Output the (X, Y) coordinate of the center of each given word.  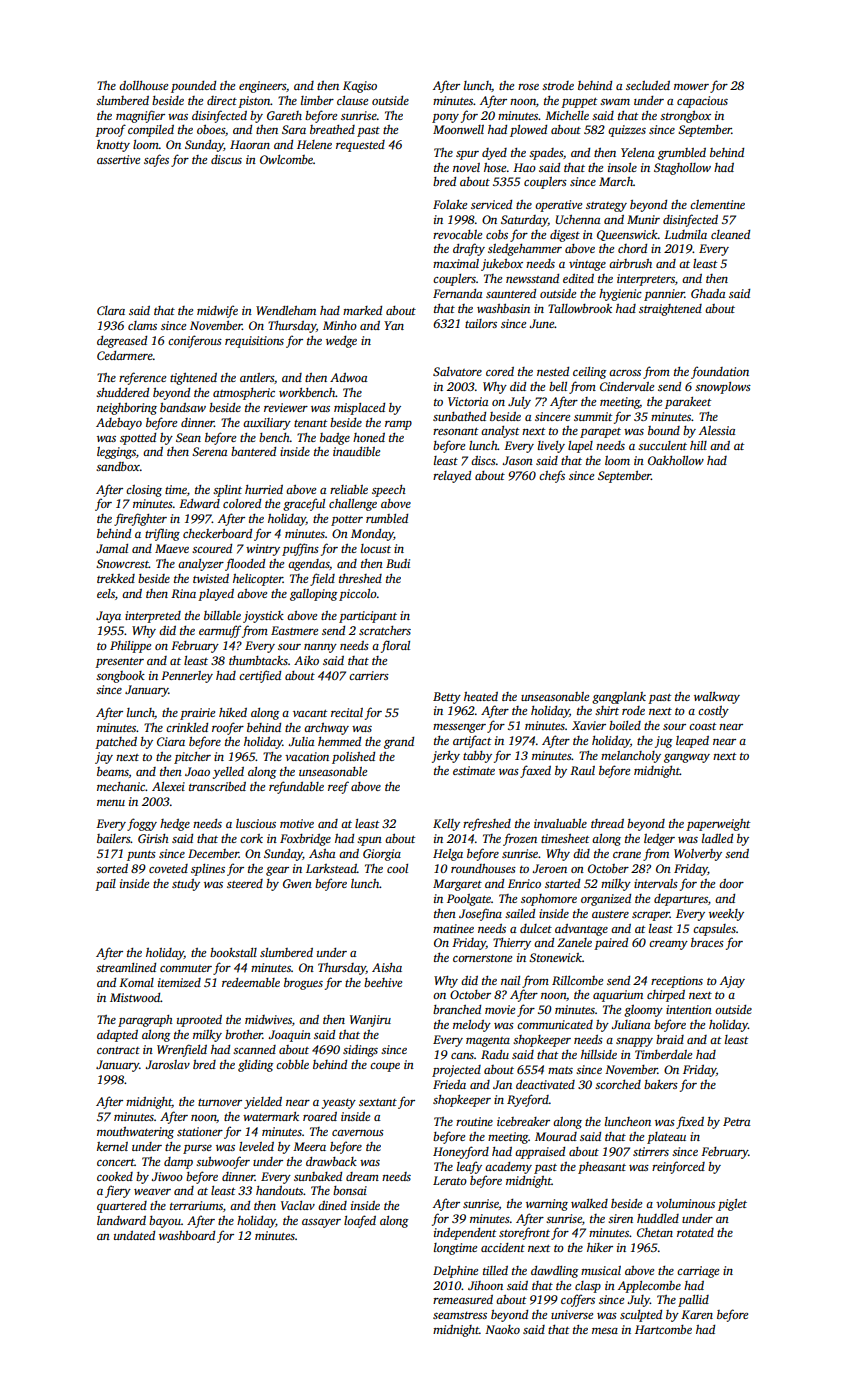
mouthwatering (135, 1133)
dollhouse (143, 85)
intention (689, 1009)
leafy (469, 1167)
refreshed (487, 824)
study (186, 885)
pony (445, 118)
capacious (702, 102)
